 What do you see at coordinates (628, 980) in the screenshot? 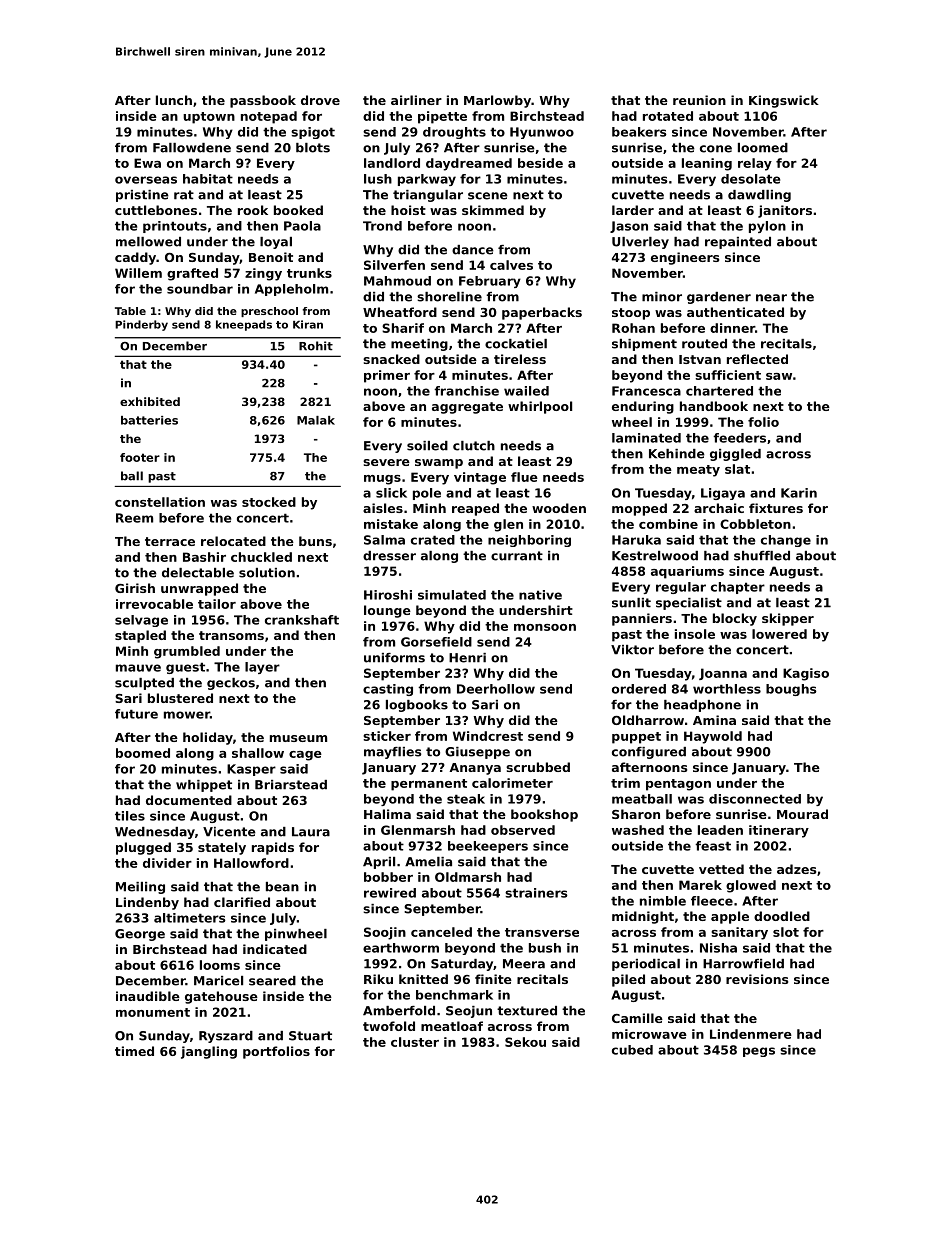
I see `piled` at bounding box center [628, 980].
